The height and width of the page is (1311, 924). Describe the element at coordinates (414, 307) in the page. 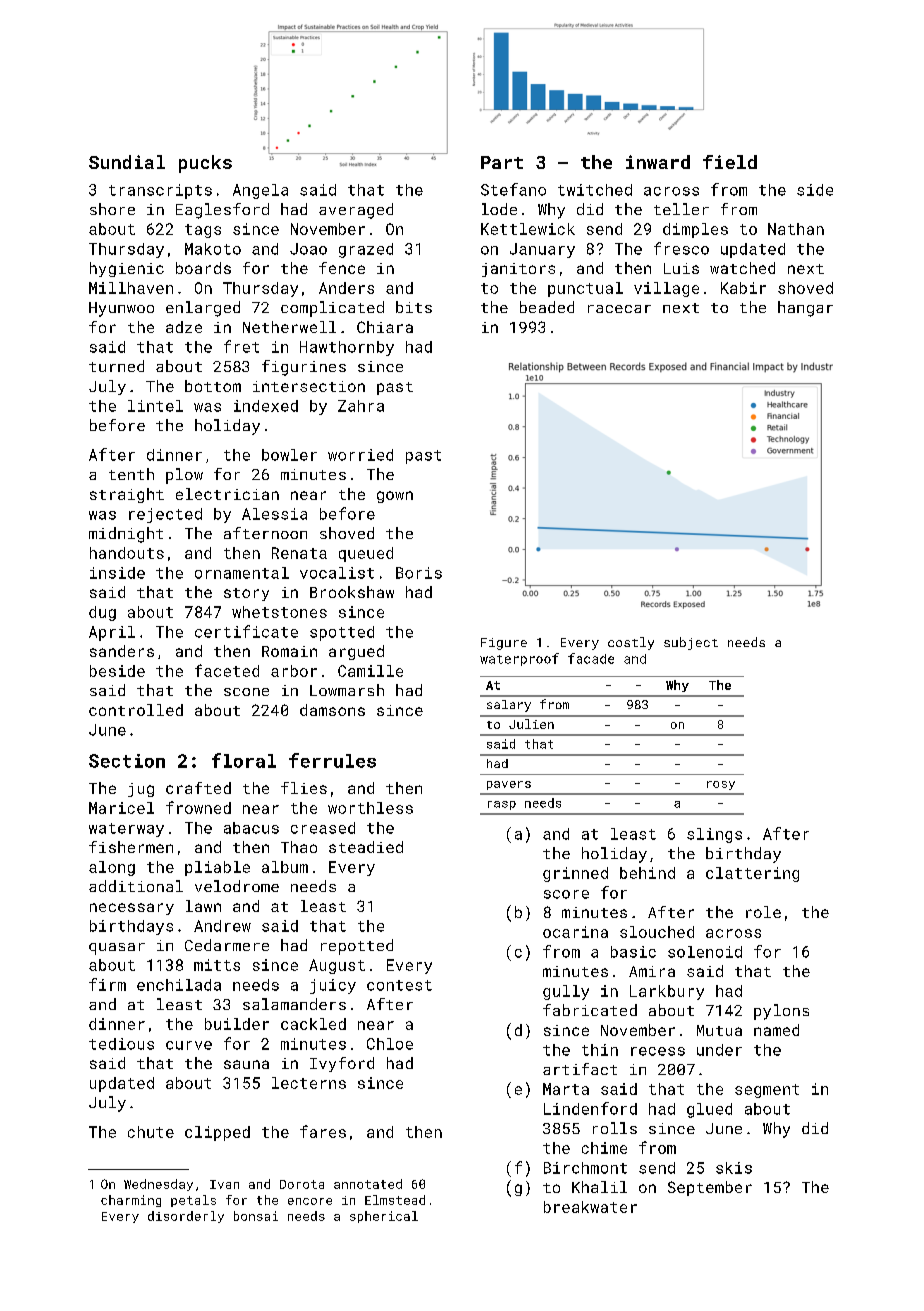

I see `bits` at that location.
